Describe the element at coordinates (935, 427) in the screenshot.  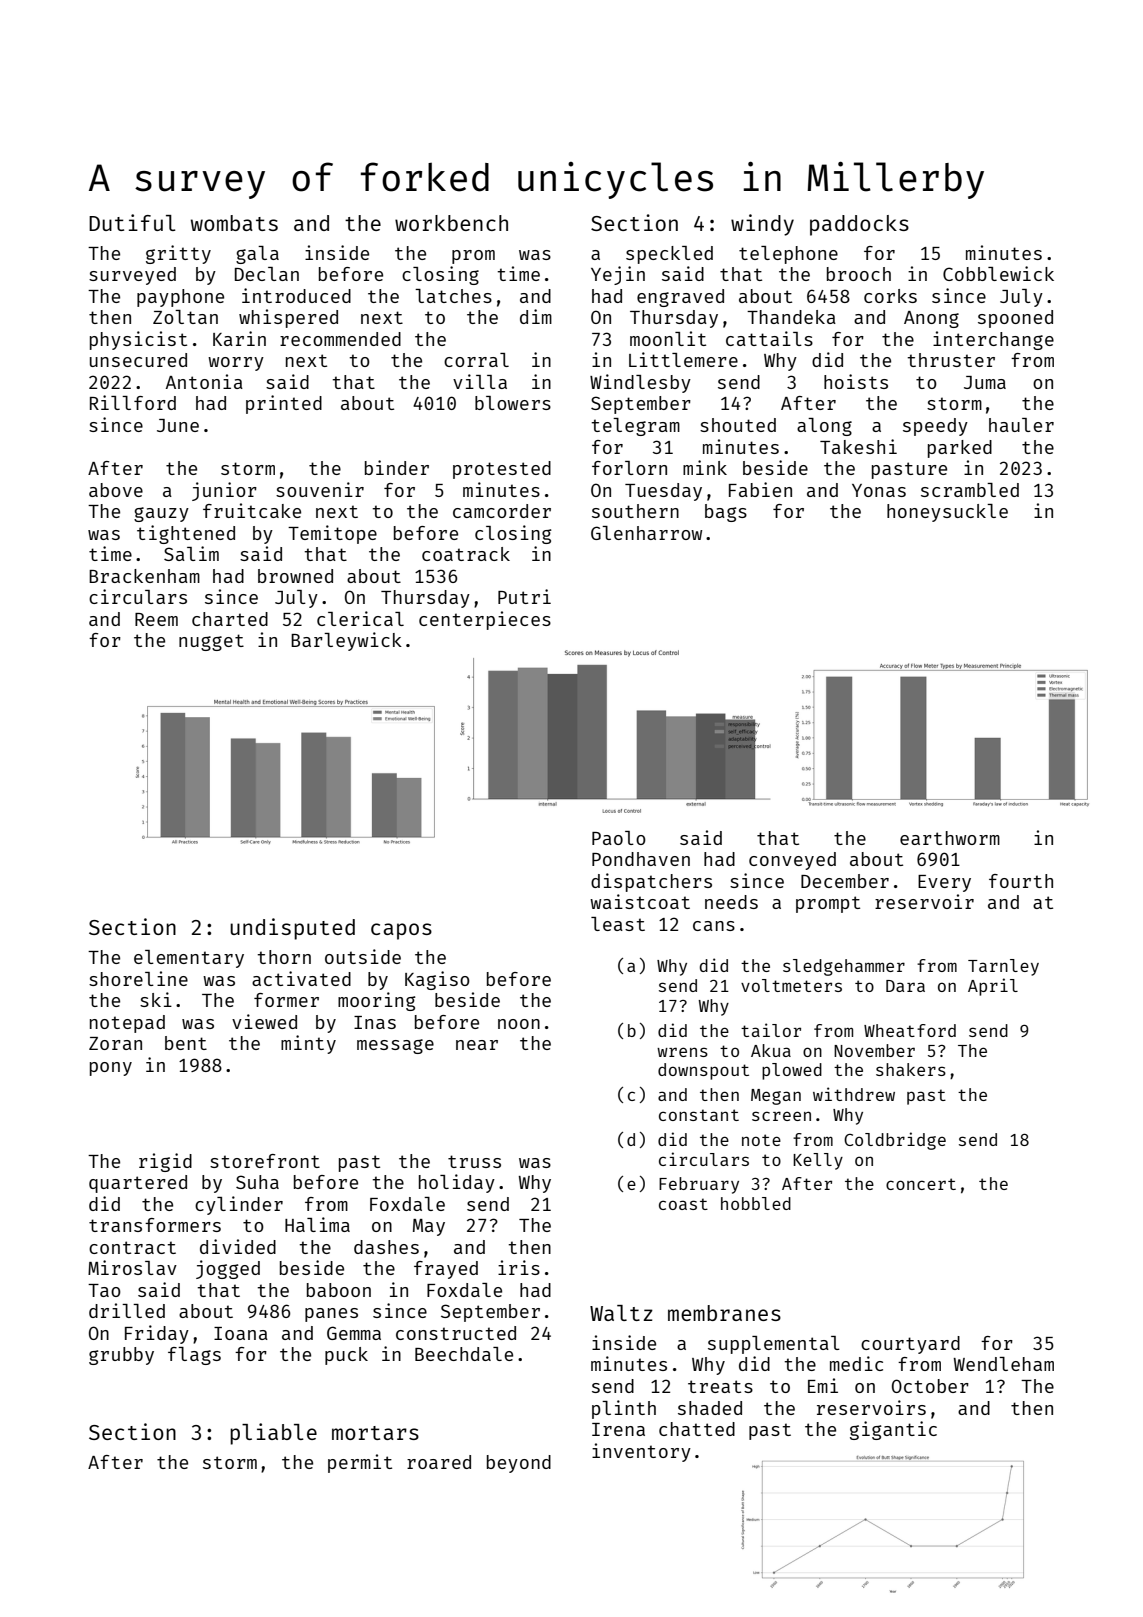
I see `speedy` at that location.
